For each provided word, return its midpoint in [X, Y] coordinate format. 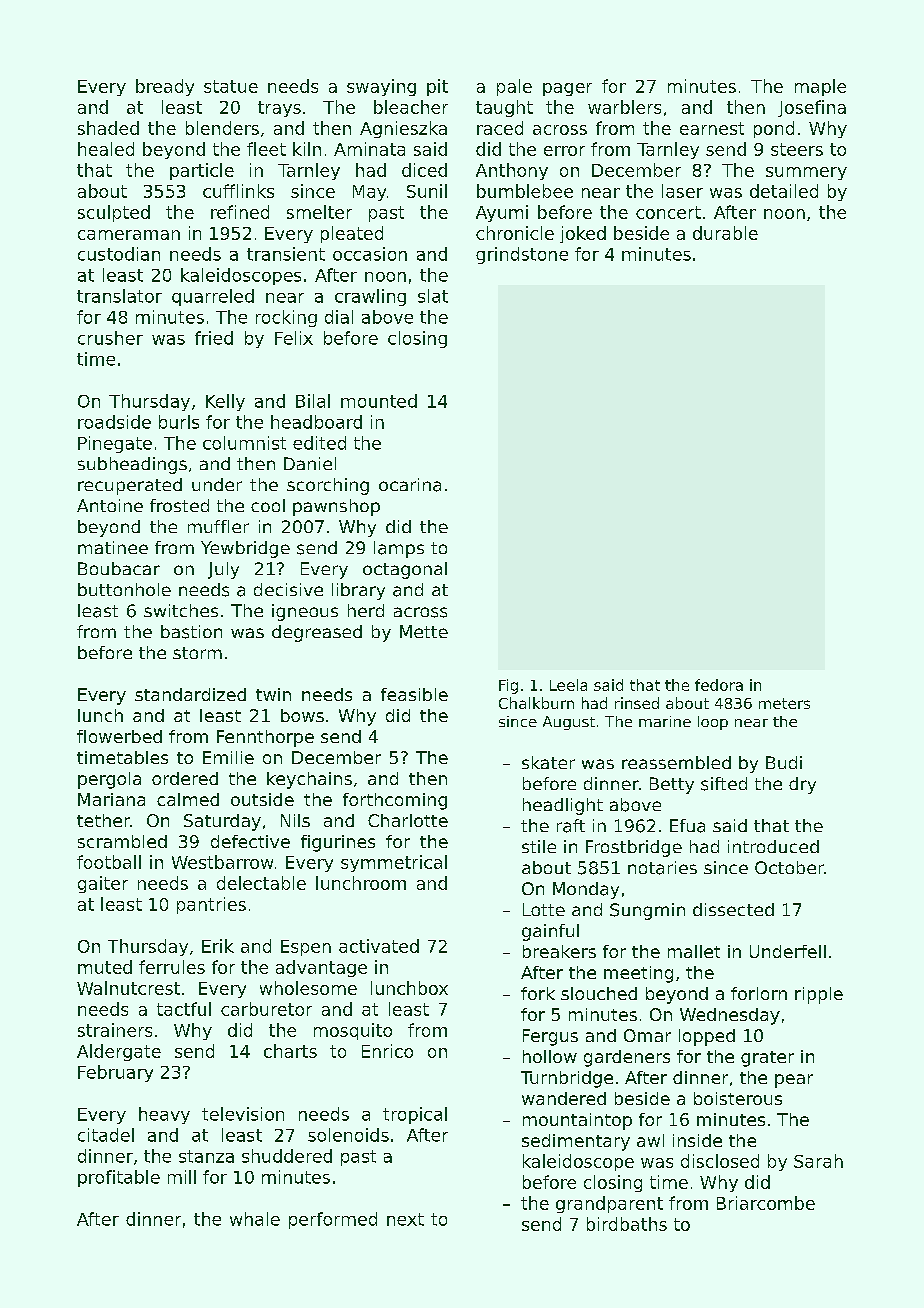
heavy [164, 1115]
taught [504, 108]
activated [379, 946]
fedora [719, 685]
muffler [218, 526]
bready [165, 87]
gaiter [103, 884]
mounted [379, 401]
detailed [784, 191]
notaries [662, 868]
